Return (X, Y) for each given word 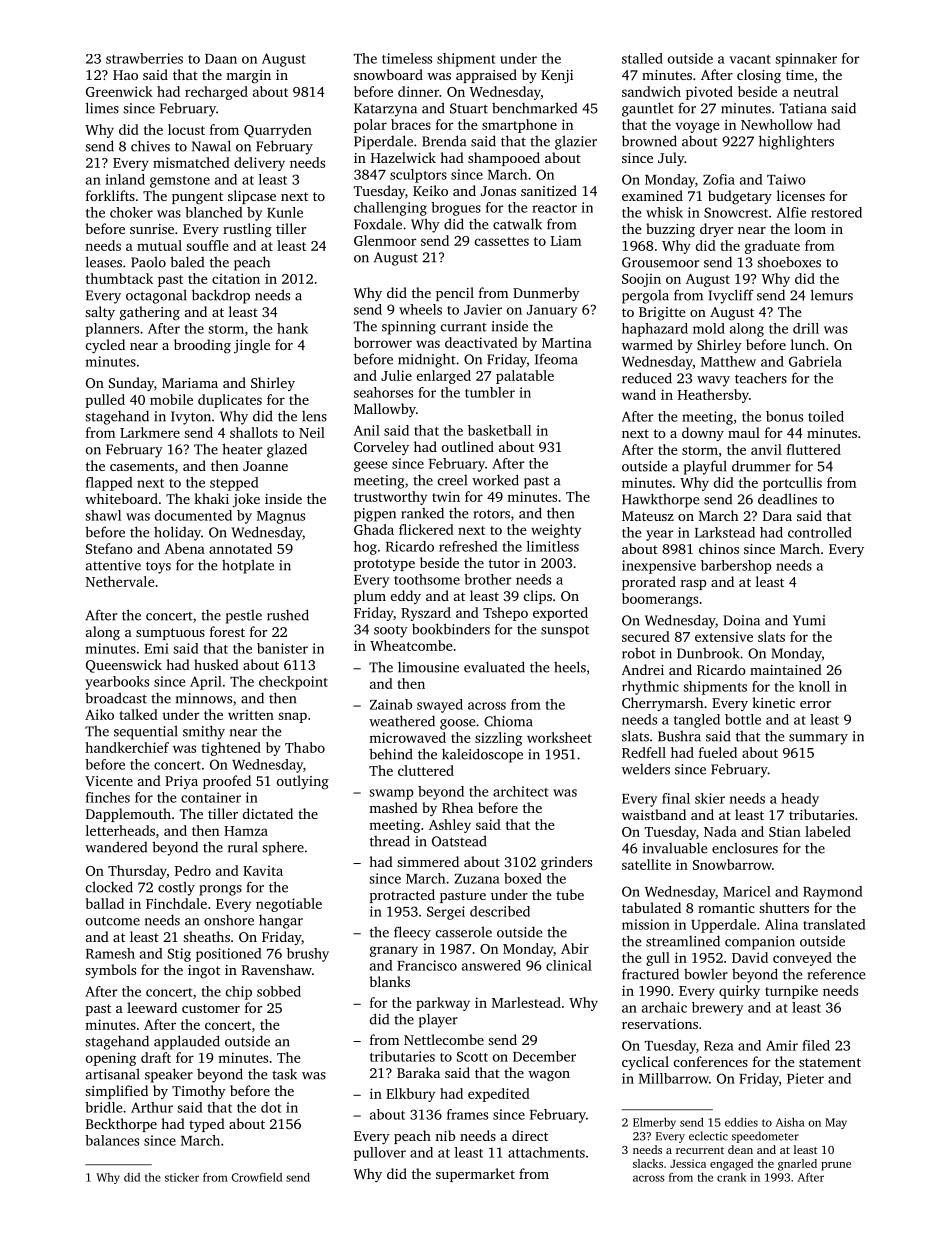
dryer (716, 230)
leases (104, 262)
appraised (486, 76)
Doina (742, 620)
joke (246, 500)
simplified (116, 1092)
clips (538, 597)
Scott (472, 1056)
